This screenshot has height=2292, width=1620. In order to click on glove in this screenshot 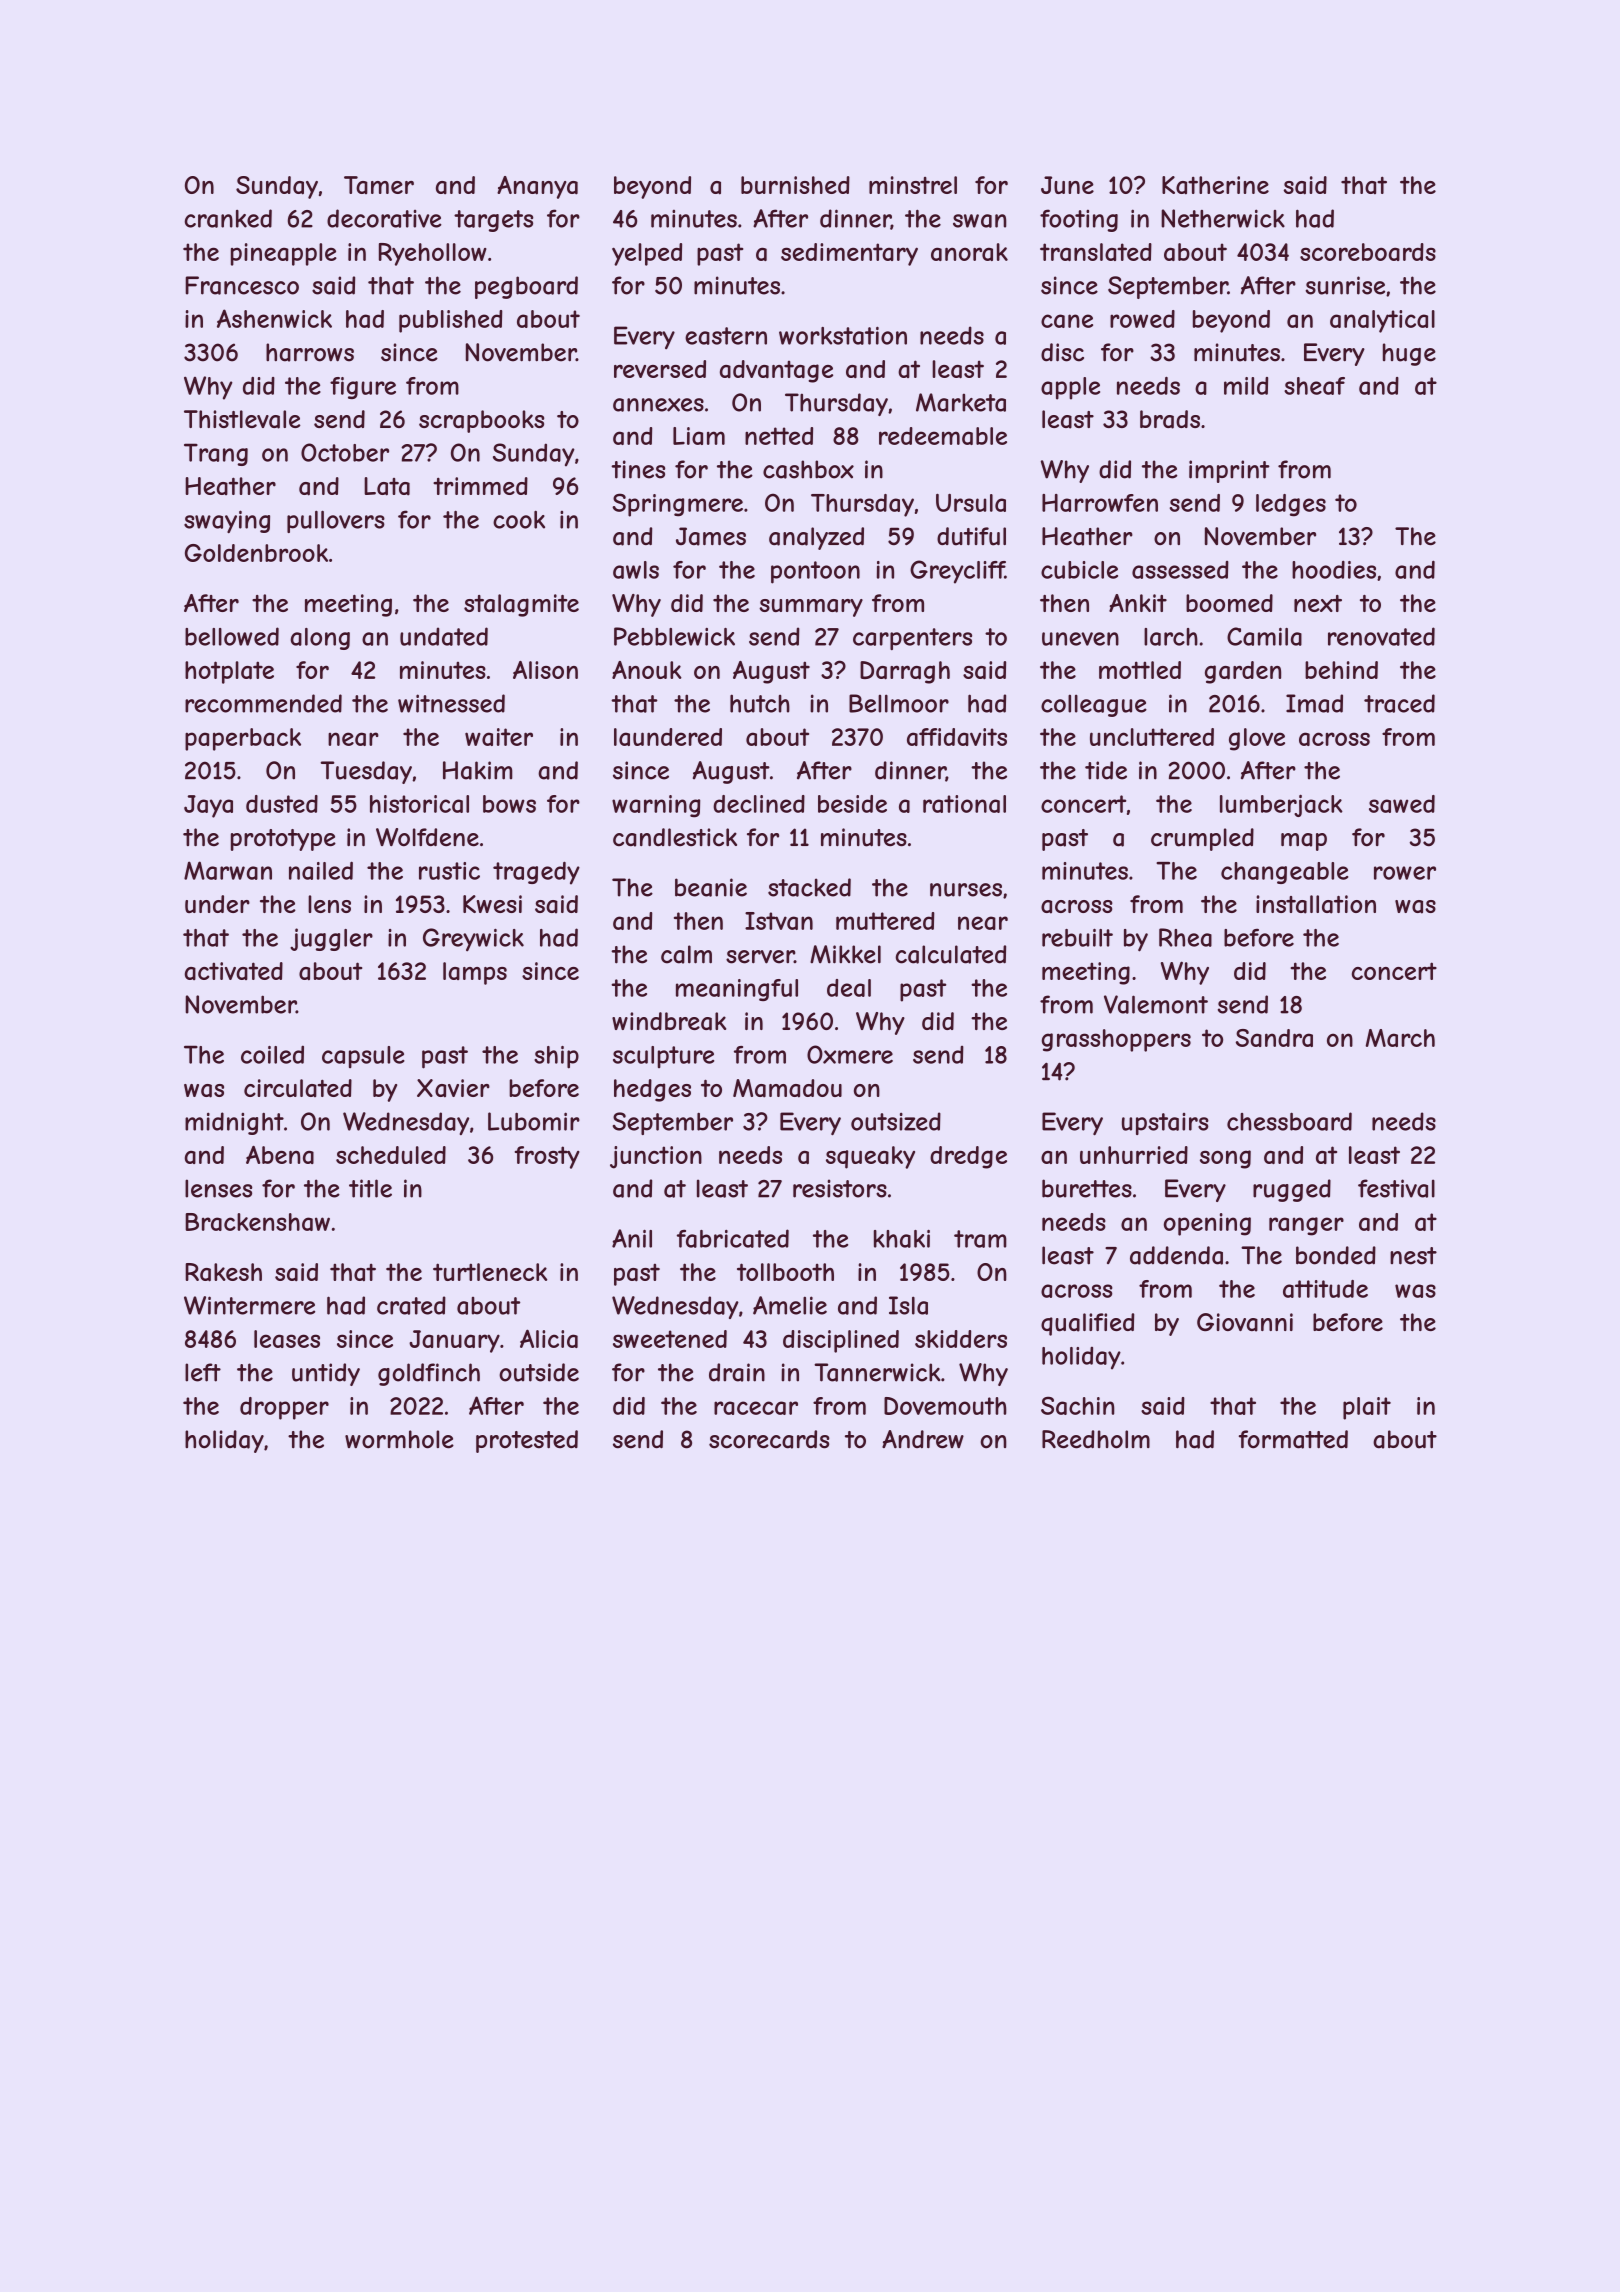, I will do `click(1257, 739)`.
